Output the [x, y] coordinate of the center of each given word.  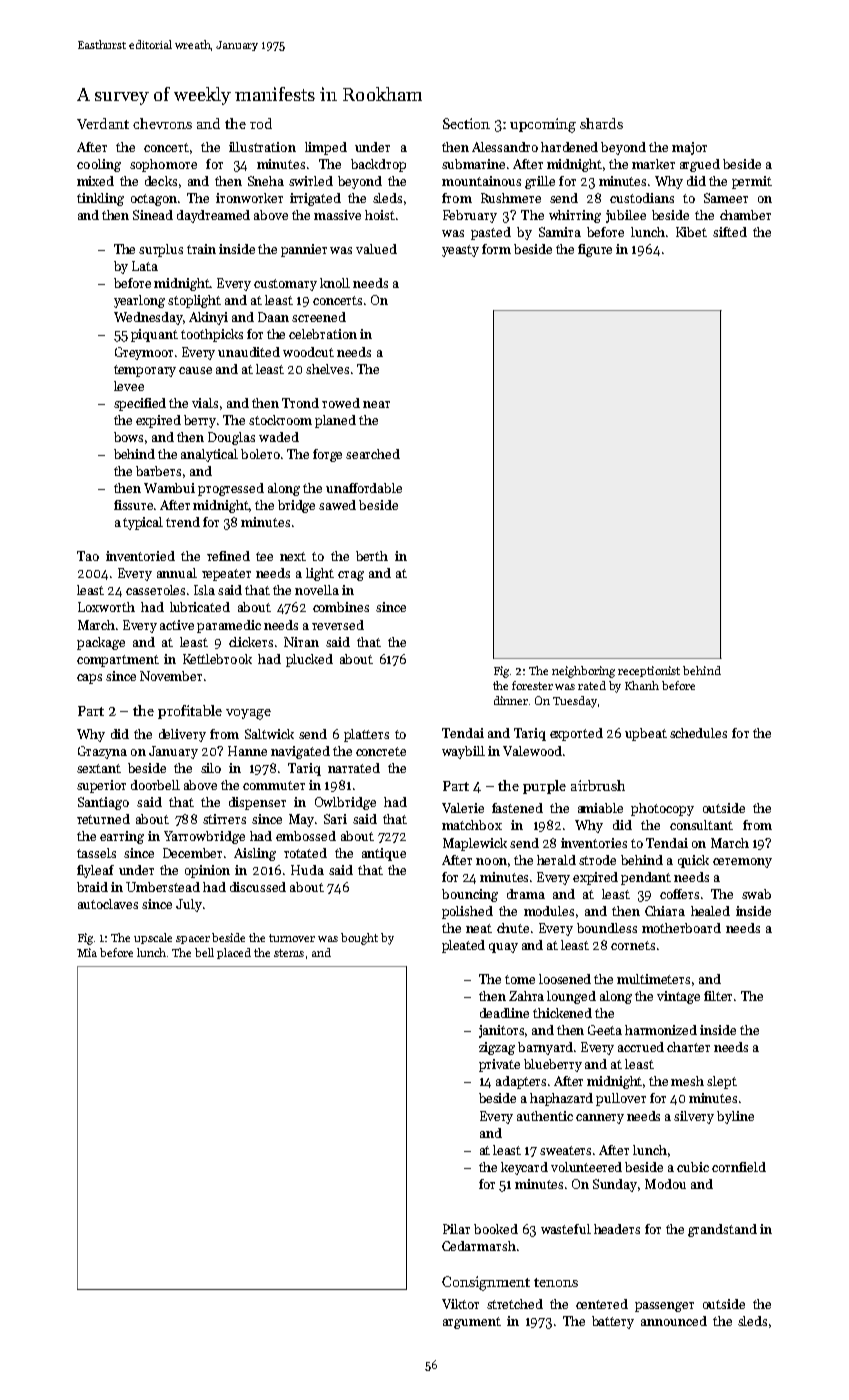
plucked [309, 660]
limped [326, 148]
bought [359, 939]
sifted [730, 232]
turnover [292, 938]
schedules [698, 733]
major [689, 148]
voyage [248, 714]
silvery [694, 1117]
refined [228, 556]
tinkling [100, 199]
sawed [337, 505]
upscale [153, 938]
